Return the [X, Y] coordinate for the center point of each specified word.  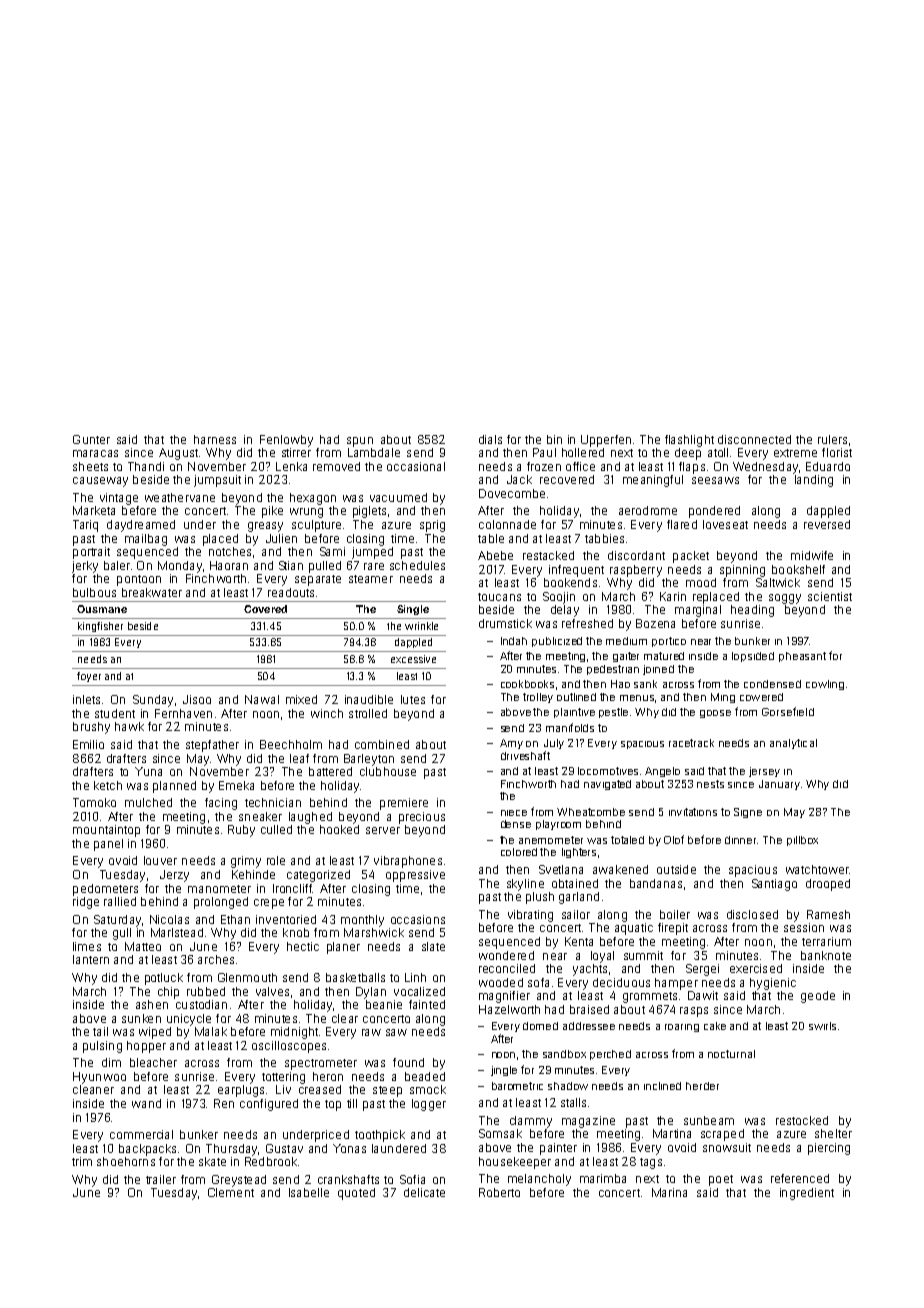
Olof [674, 839]
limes [87, 946]
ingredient [807, 1194]
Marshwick [374, 932]
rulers [832, 439]
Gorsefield [788, 711]
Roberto [499, 1192]
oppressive [415, 876]
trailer [161, 1179]
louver [160, 860]
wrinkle [421, 626]
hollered [583, 452]
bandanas [656, 883]
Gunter [91, 439]
